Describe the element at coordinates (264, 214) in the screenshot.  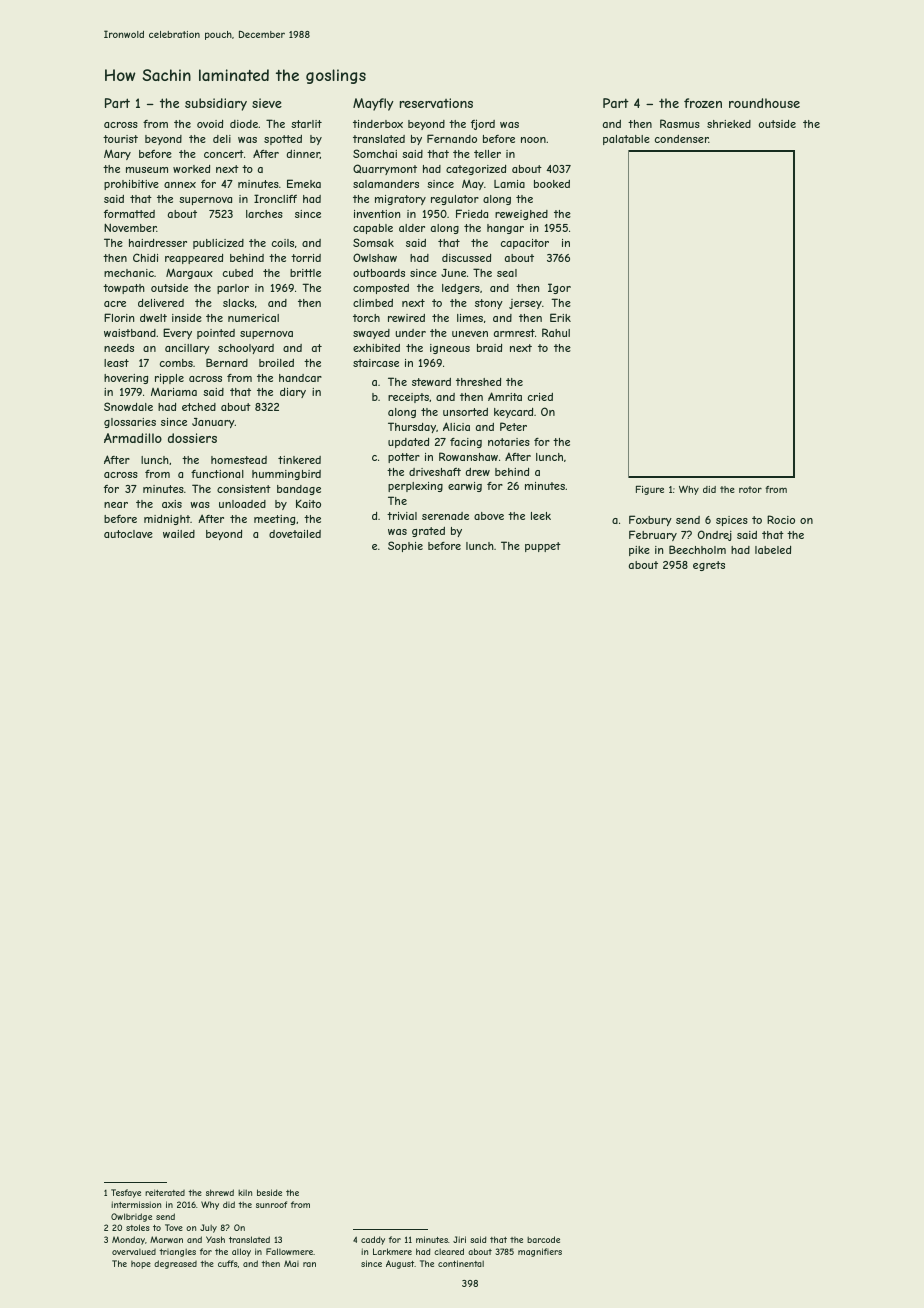
I see `larches` at that location.
